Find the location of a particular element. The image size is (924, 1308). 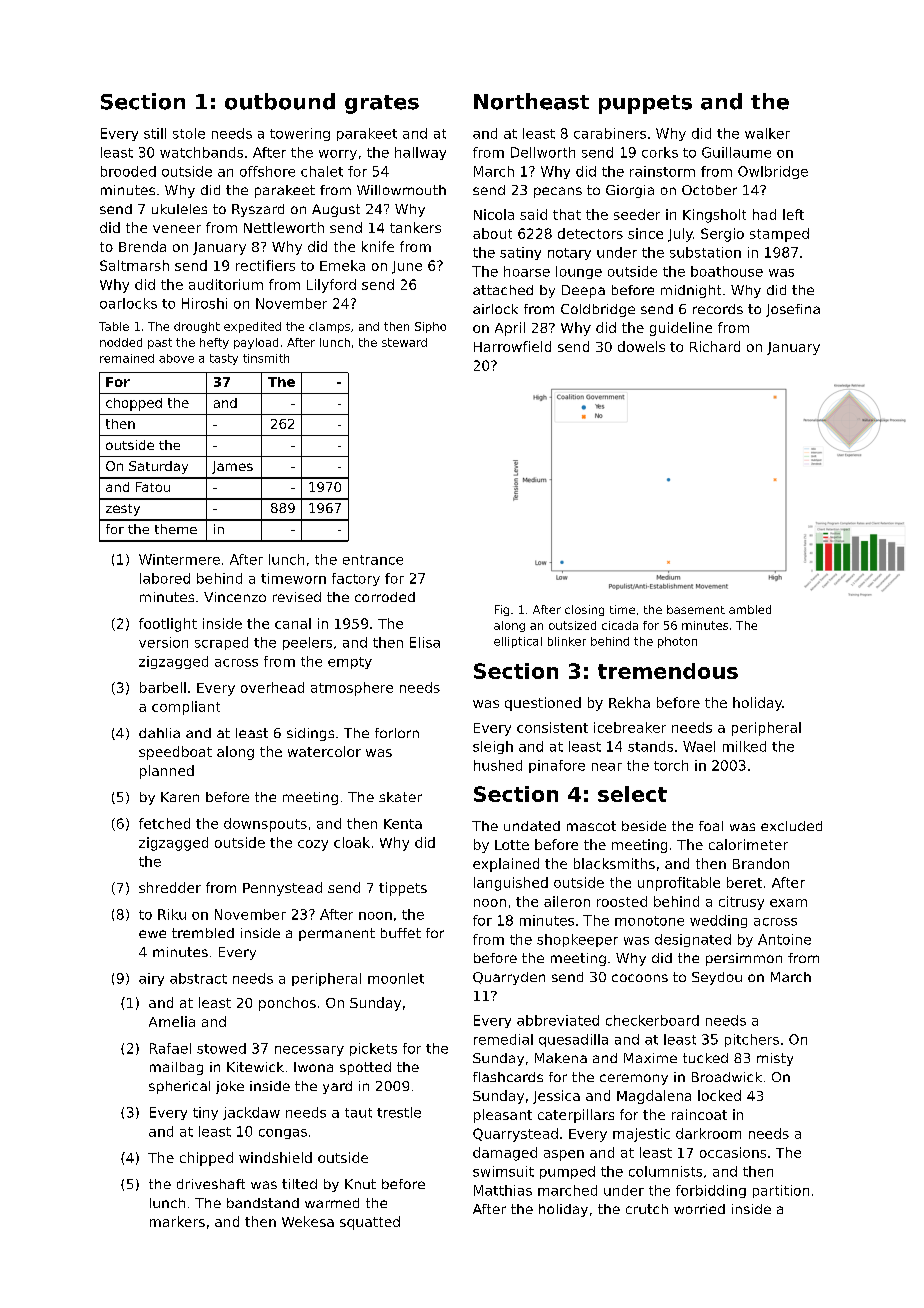

misty is located at coordinates (775, 1059).
